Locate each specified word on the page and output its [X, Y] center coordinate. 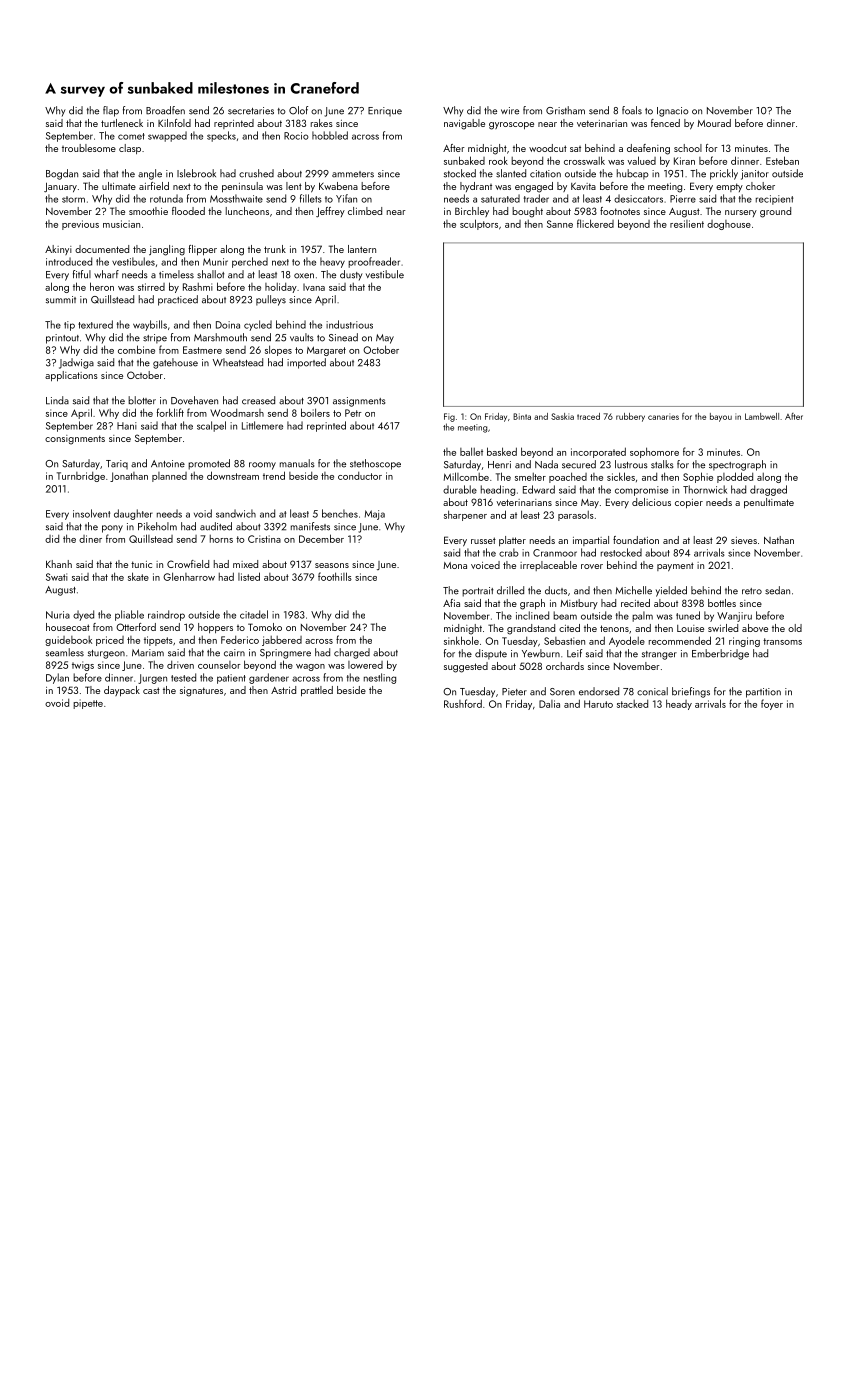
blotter [142, 400]
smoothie [148, 211]
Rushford [463, 703]
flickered [595, 223]
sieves [744, 540]
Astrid [283, 690]
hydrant [476, 187]
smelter [530, 477]
